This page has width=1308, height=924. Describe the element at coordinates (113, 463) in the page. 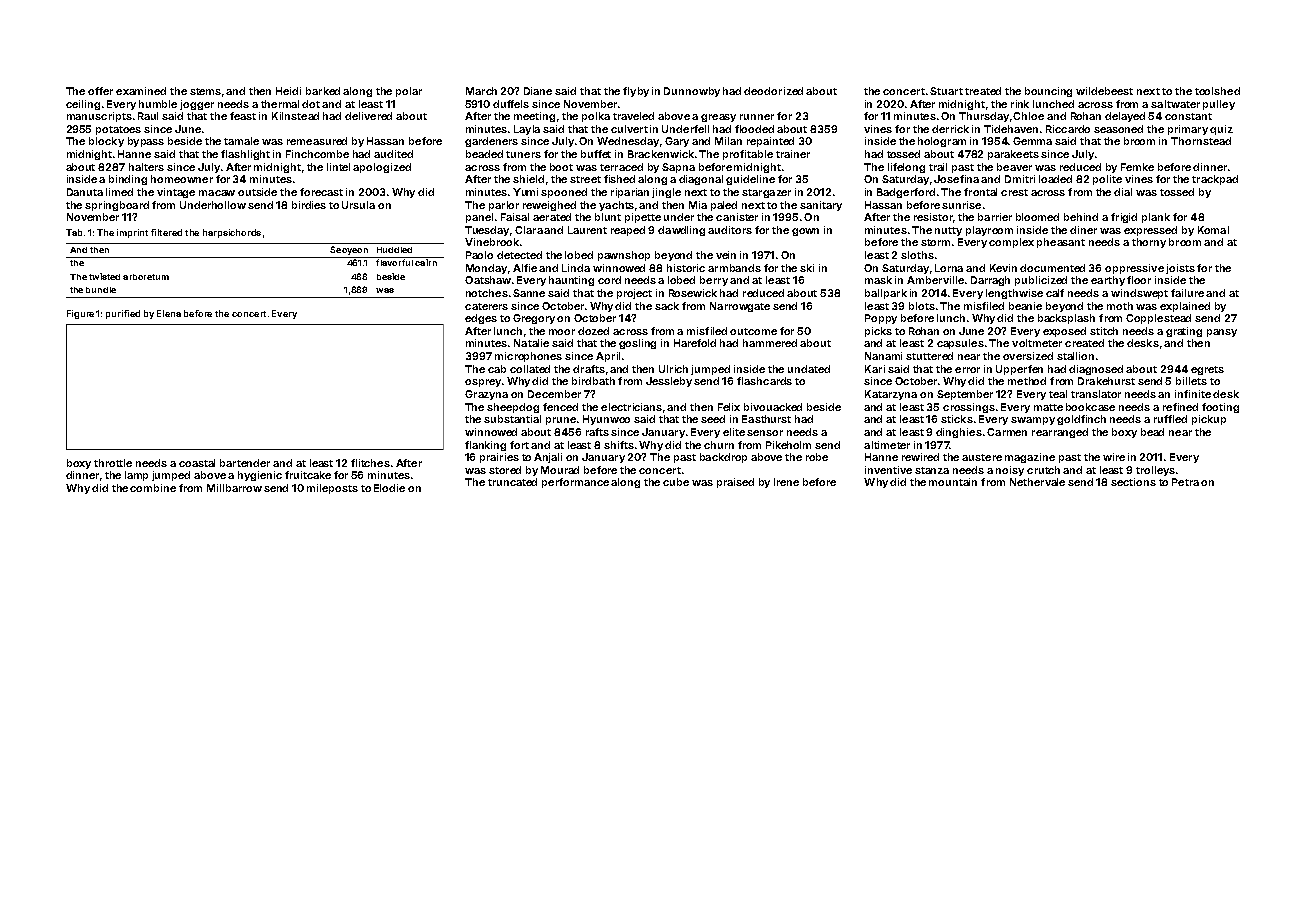

I see `throttle` at that location.
